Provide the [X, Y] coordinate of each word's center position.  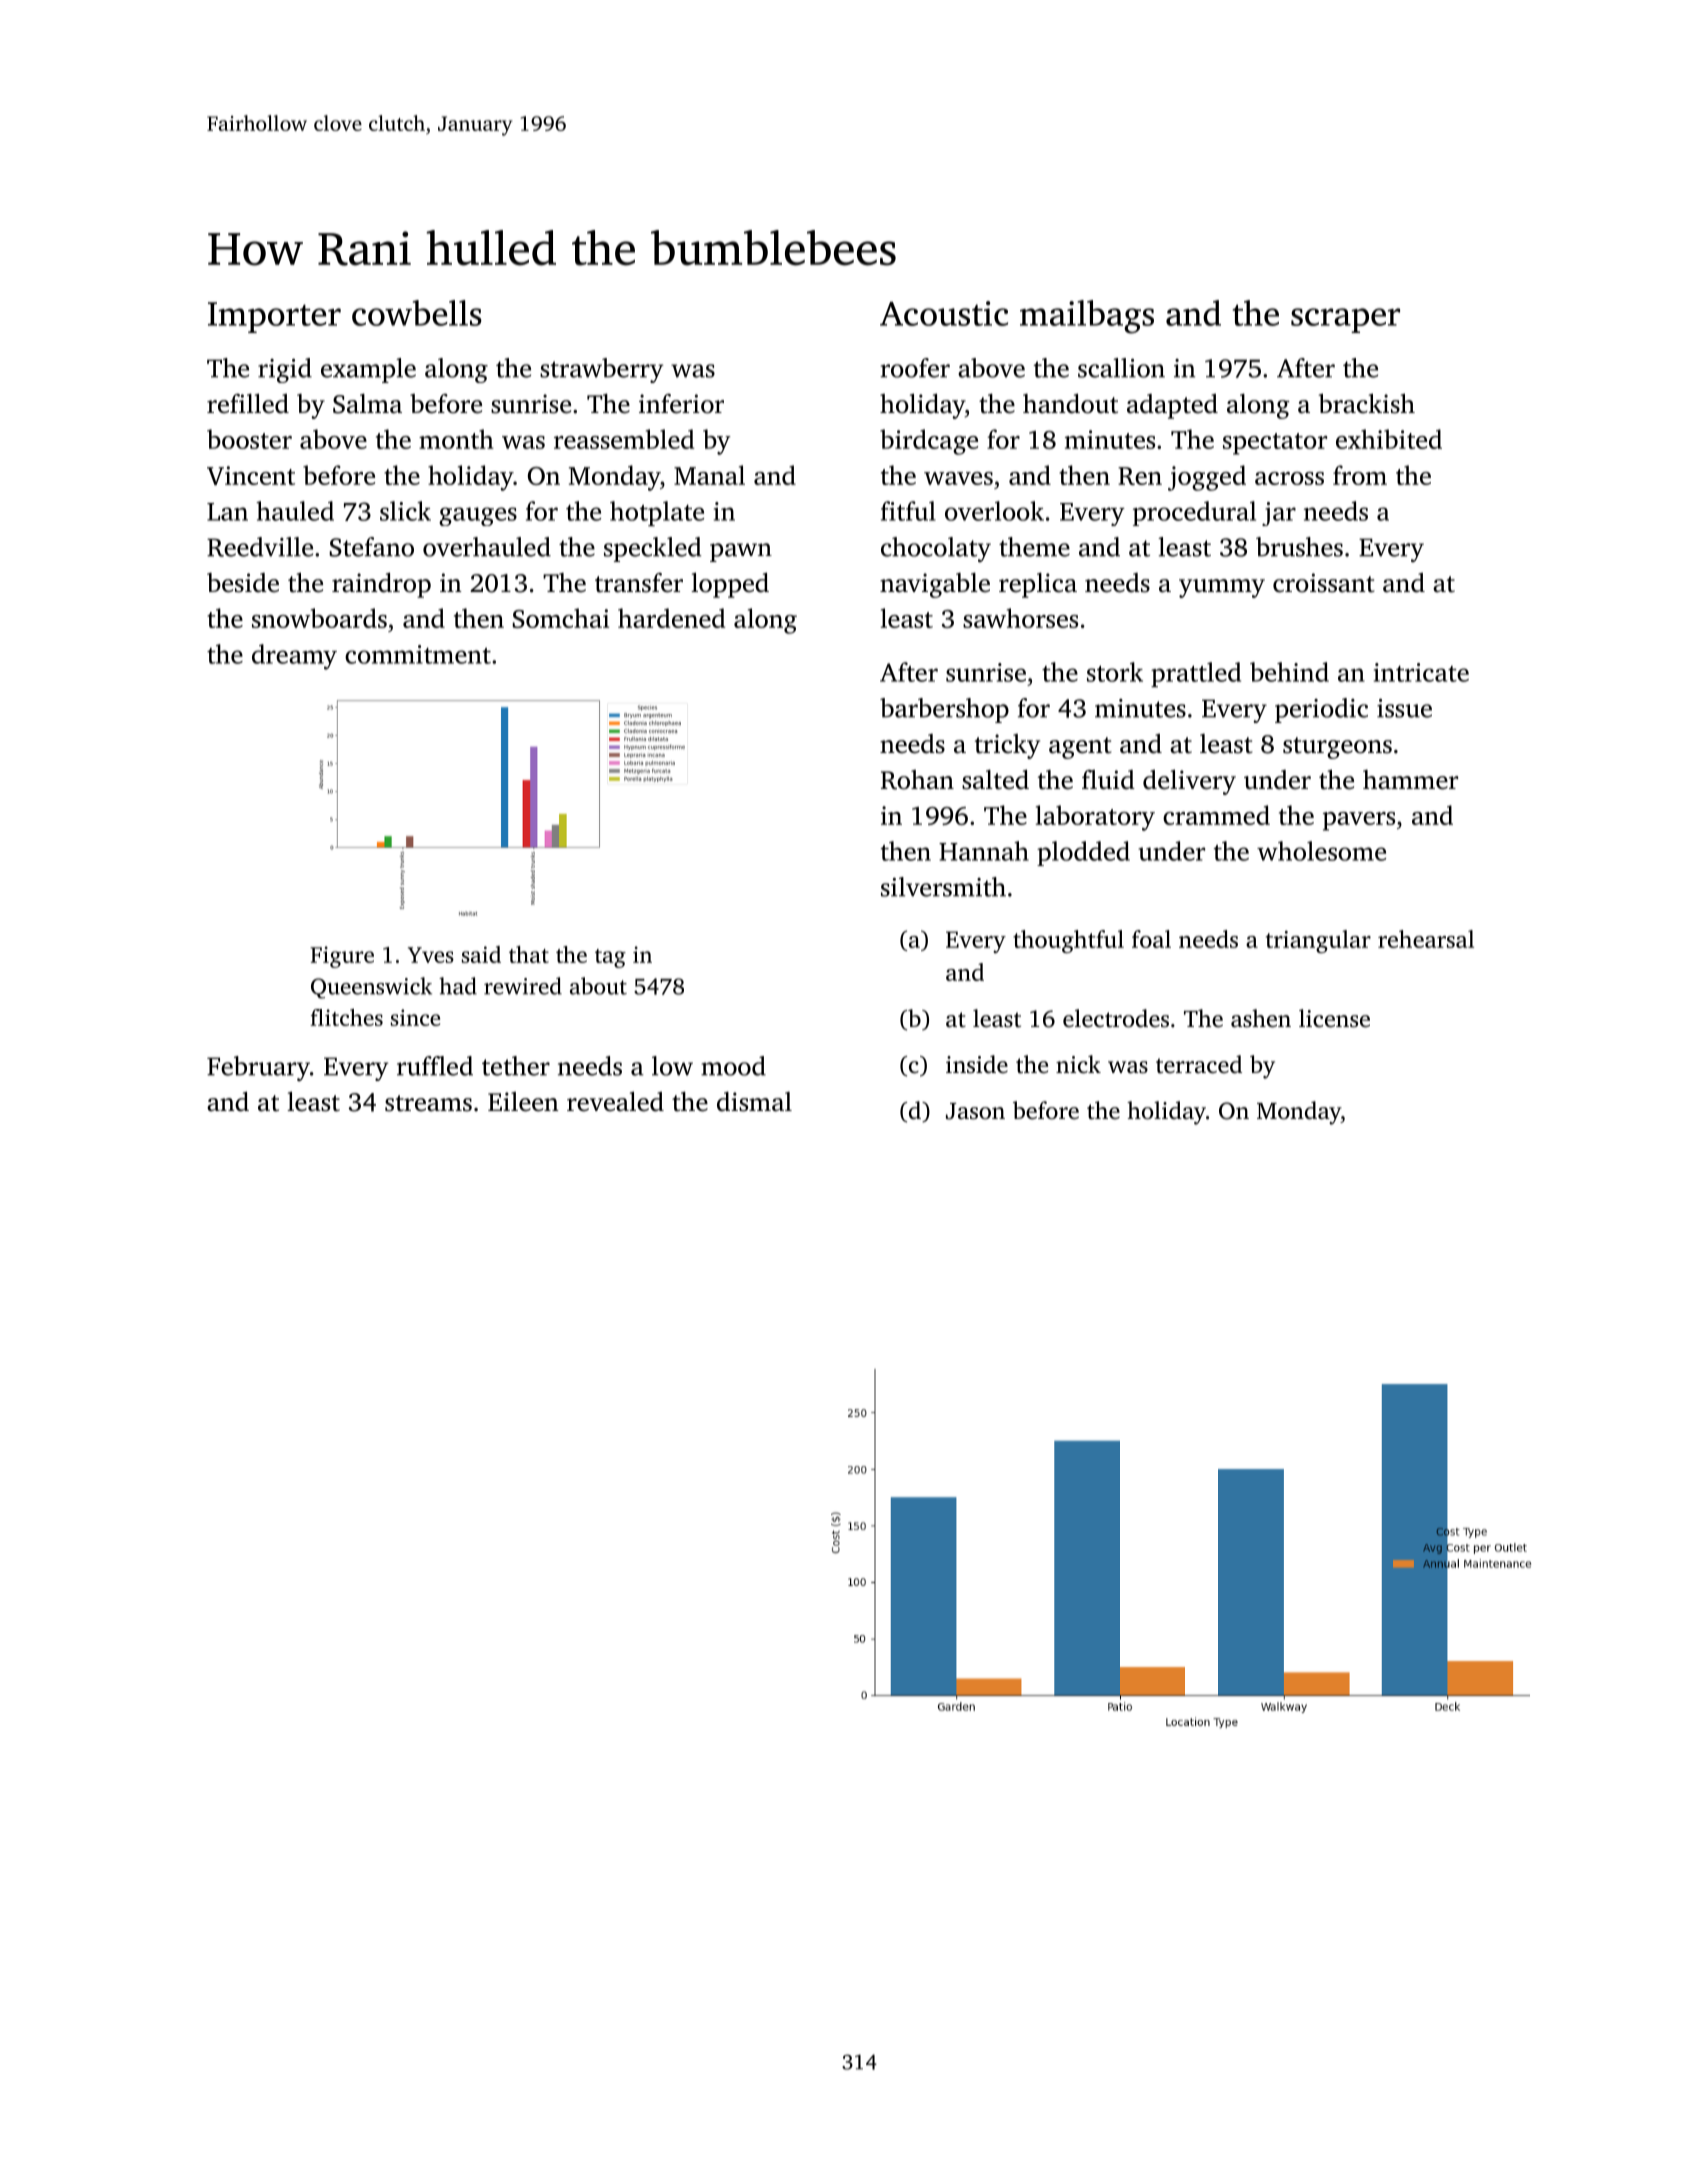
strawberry [601, 370]
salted [995, 780]
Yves [431, 955]
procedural [1194, 513]
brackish [1367, 403]
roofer [915, 368]
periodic [1321, 710]
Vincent [251, 475]
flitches [346, 1017]
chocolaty [936, 549]
